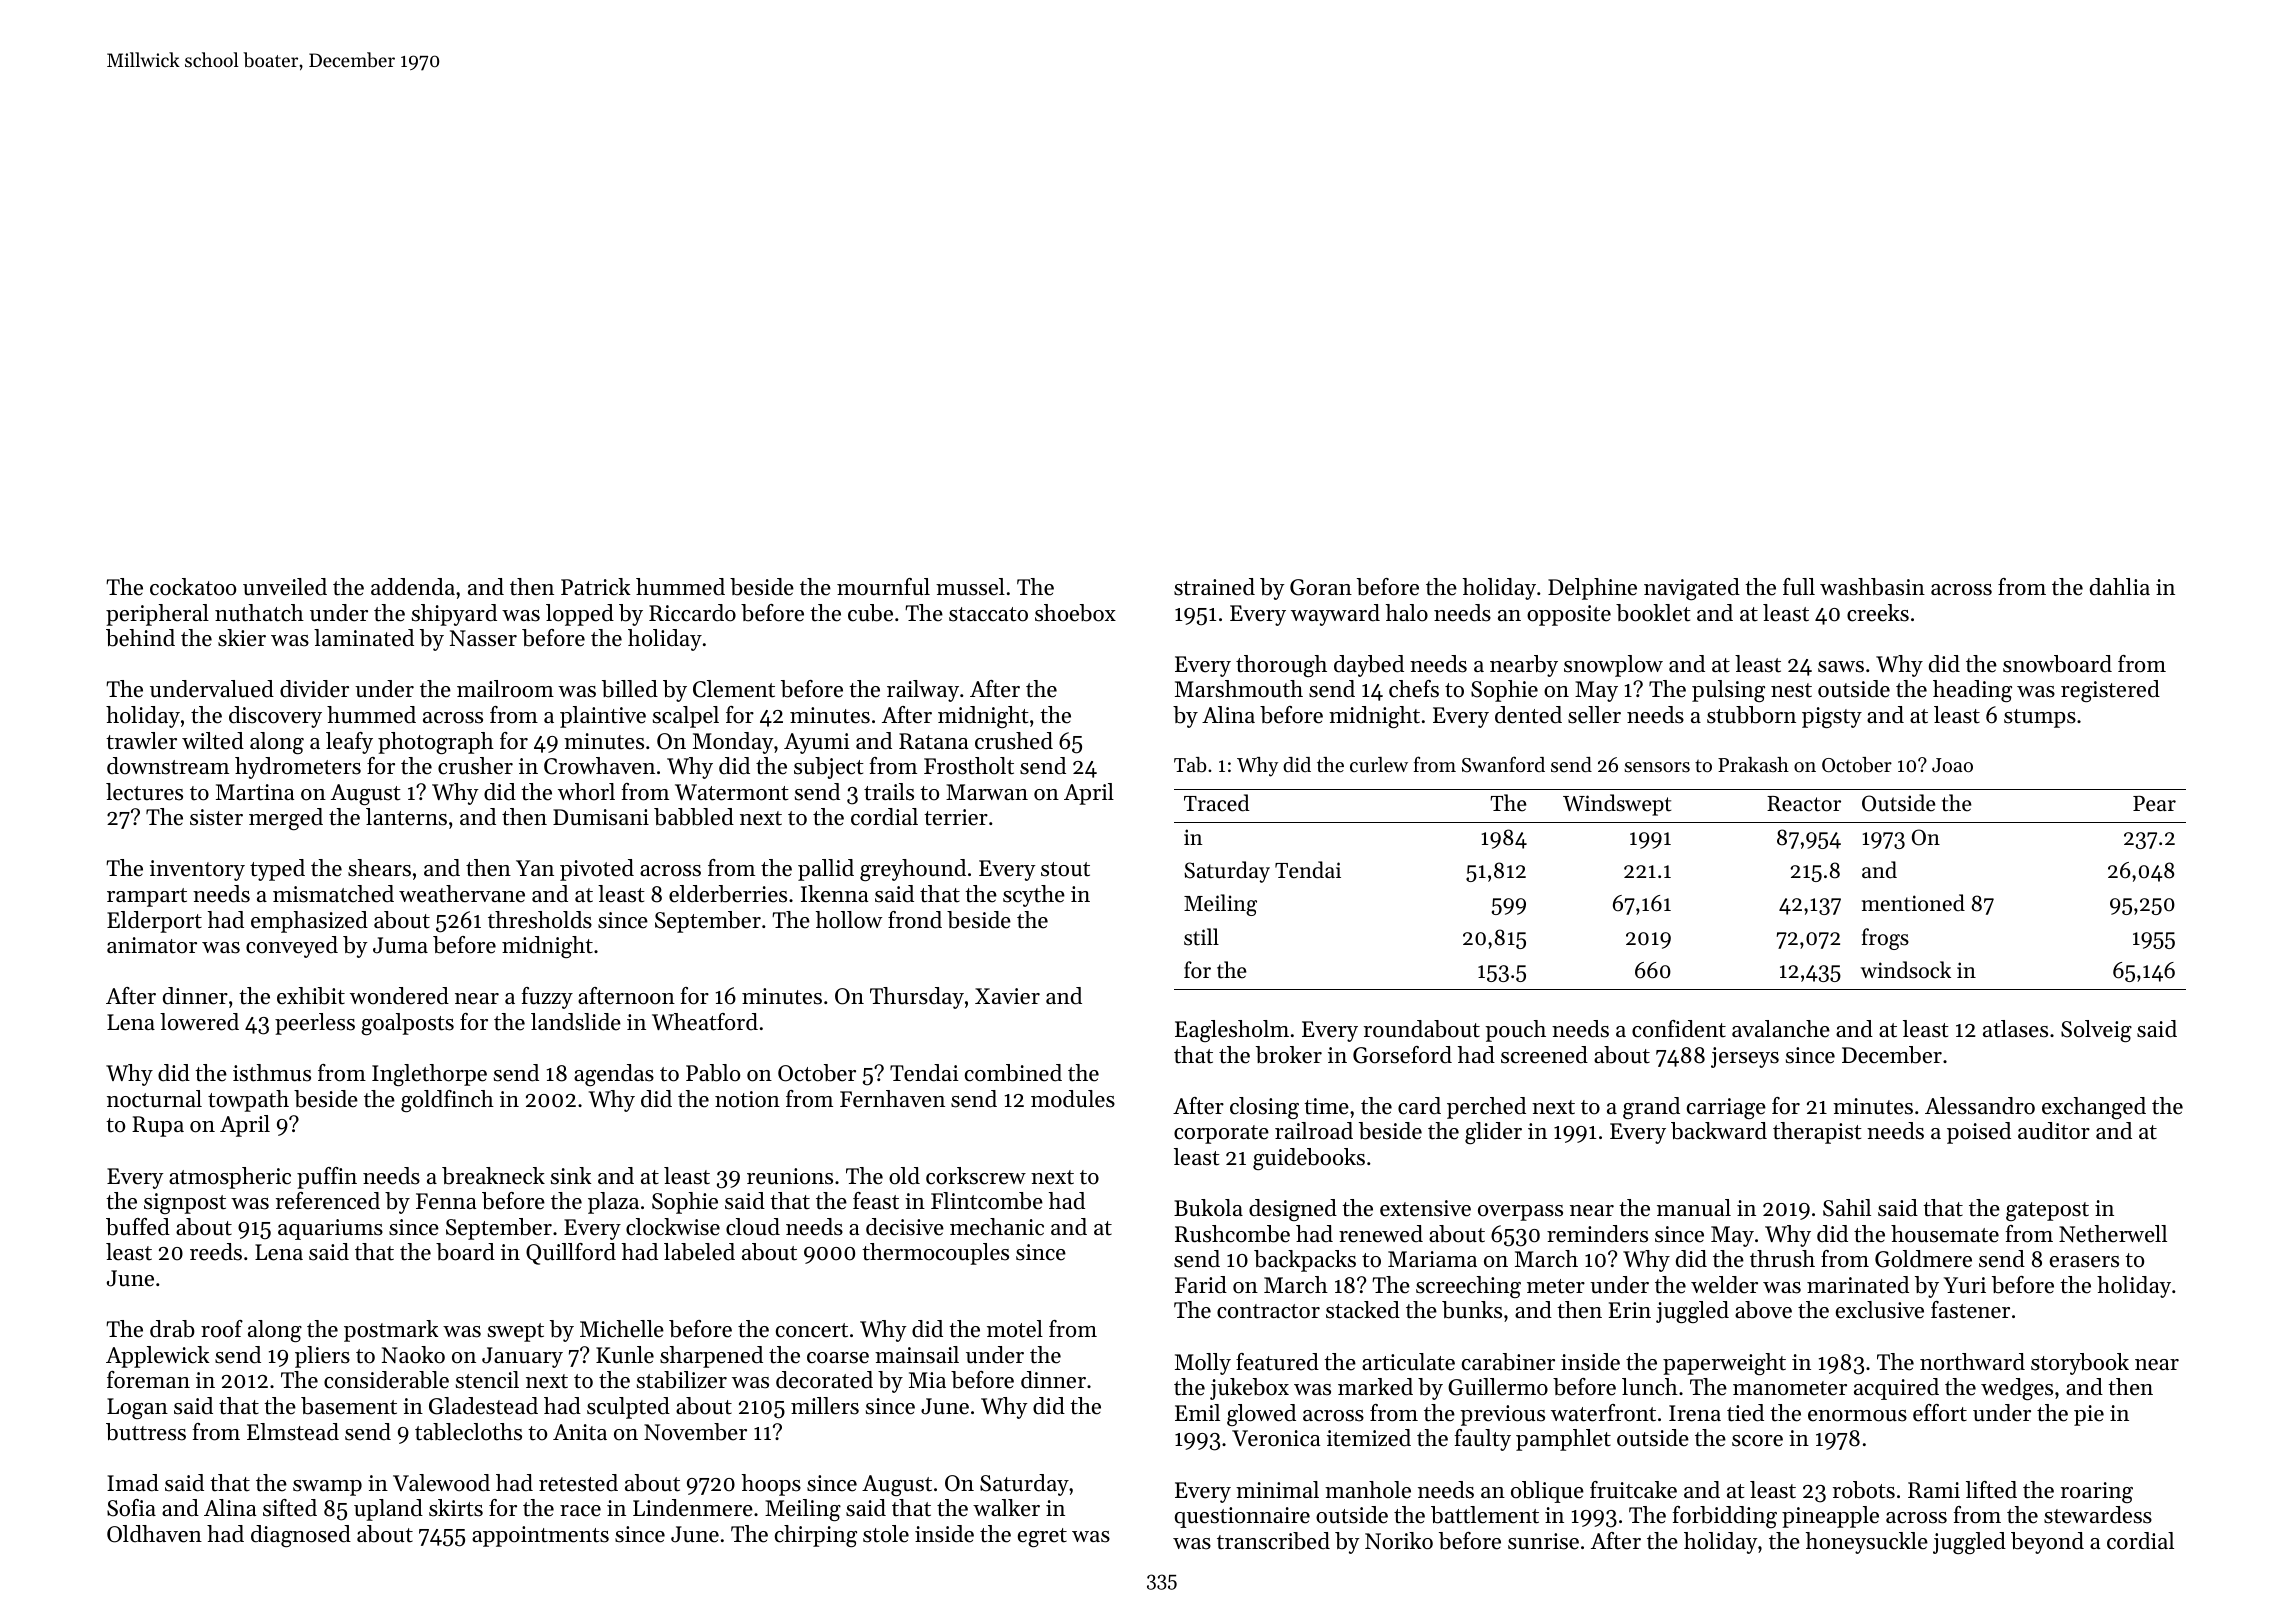 The height and width of the screenshot is (1620, 2292). Describe the element at coordinates (1399, 1541) in the screenshot. I see `Noriko` at that location.
